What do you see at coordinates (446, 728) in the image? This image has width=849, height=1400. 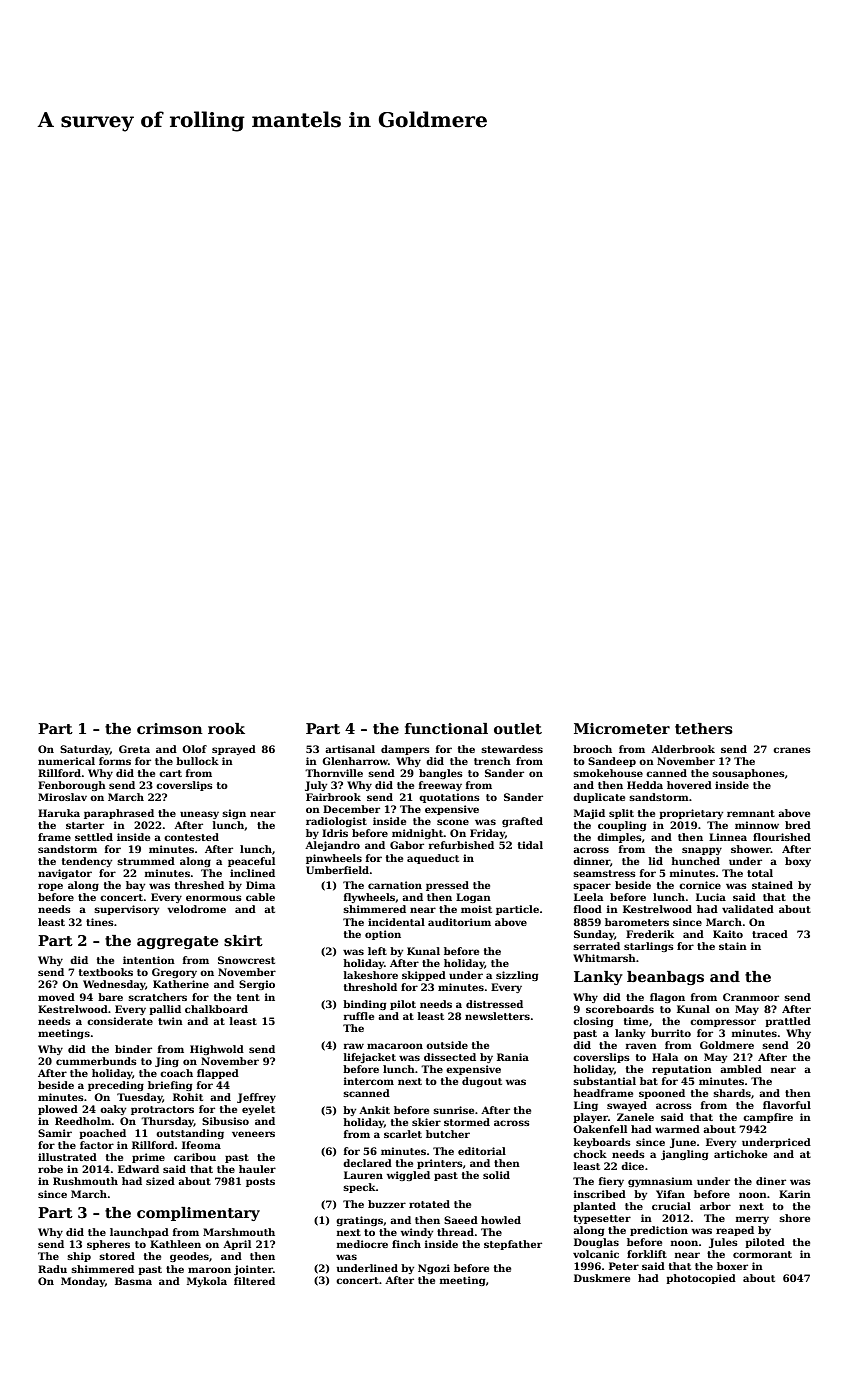 I see `functional` at bounding box center [446, 728].
